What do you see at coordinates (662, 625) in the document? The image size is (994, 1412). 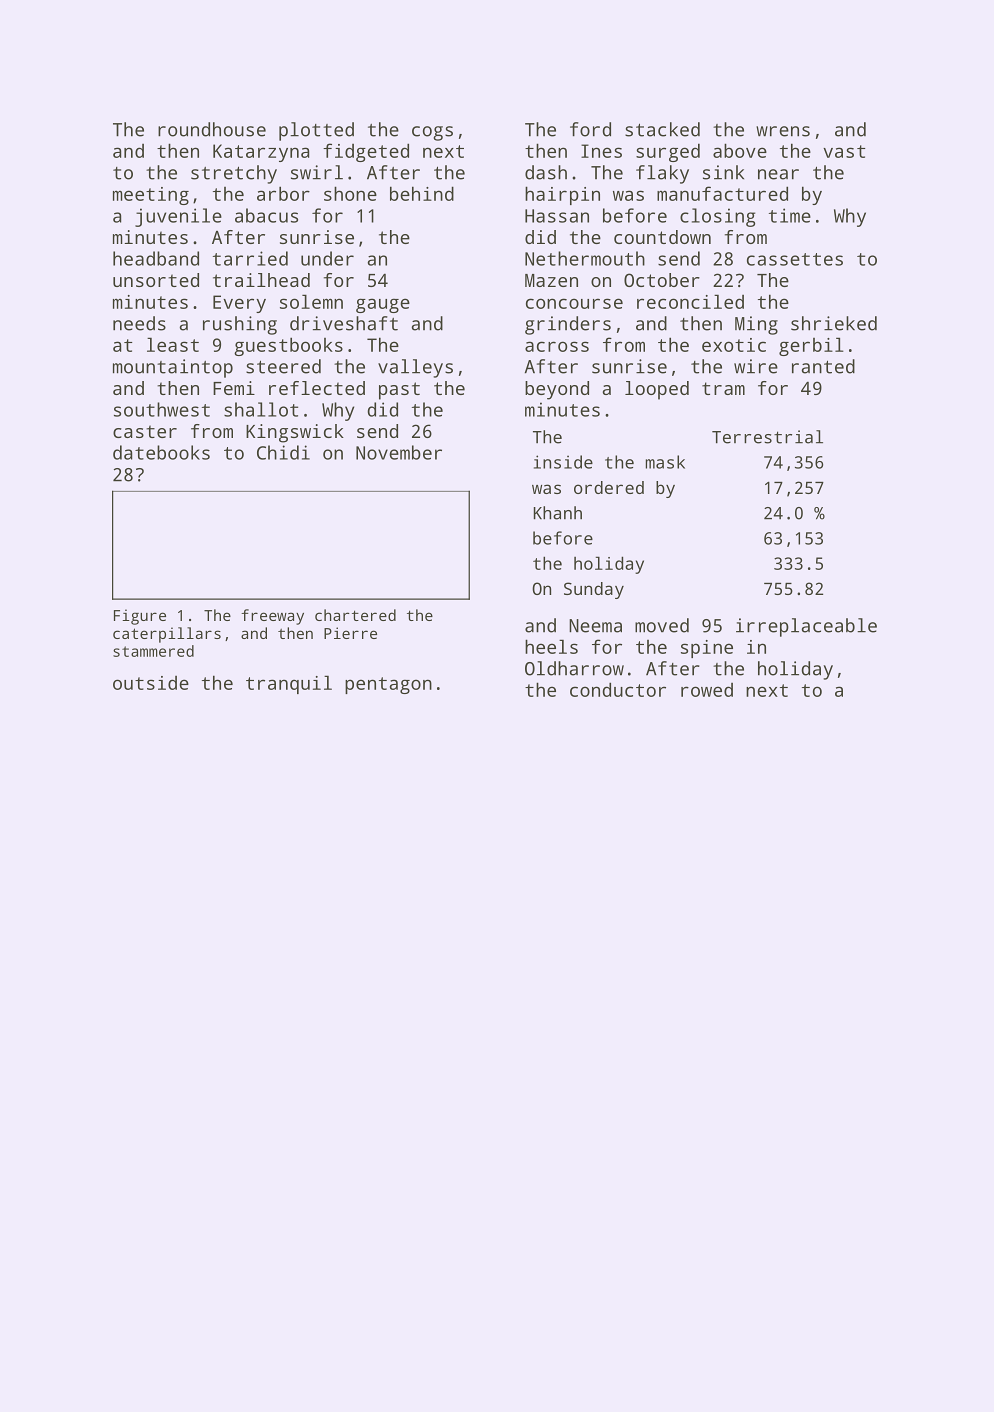 I see `moved` at bounding box center [662, 625].
